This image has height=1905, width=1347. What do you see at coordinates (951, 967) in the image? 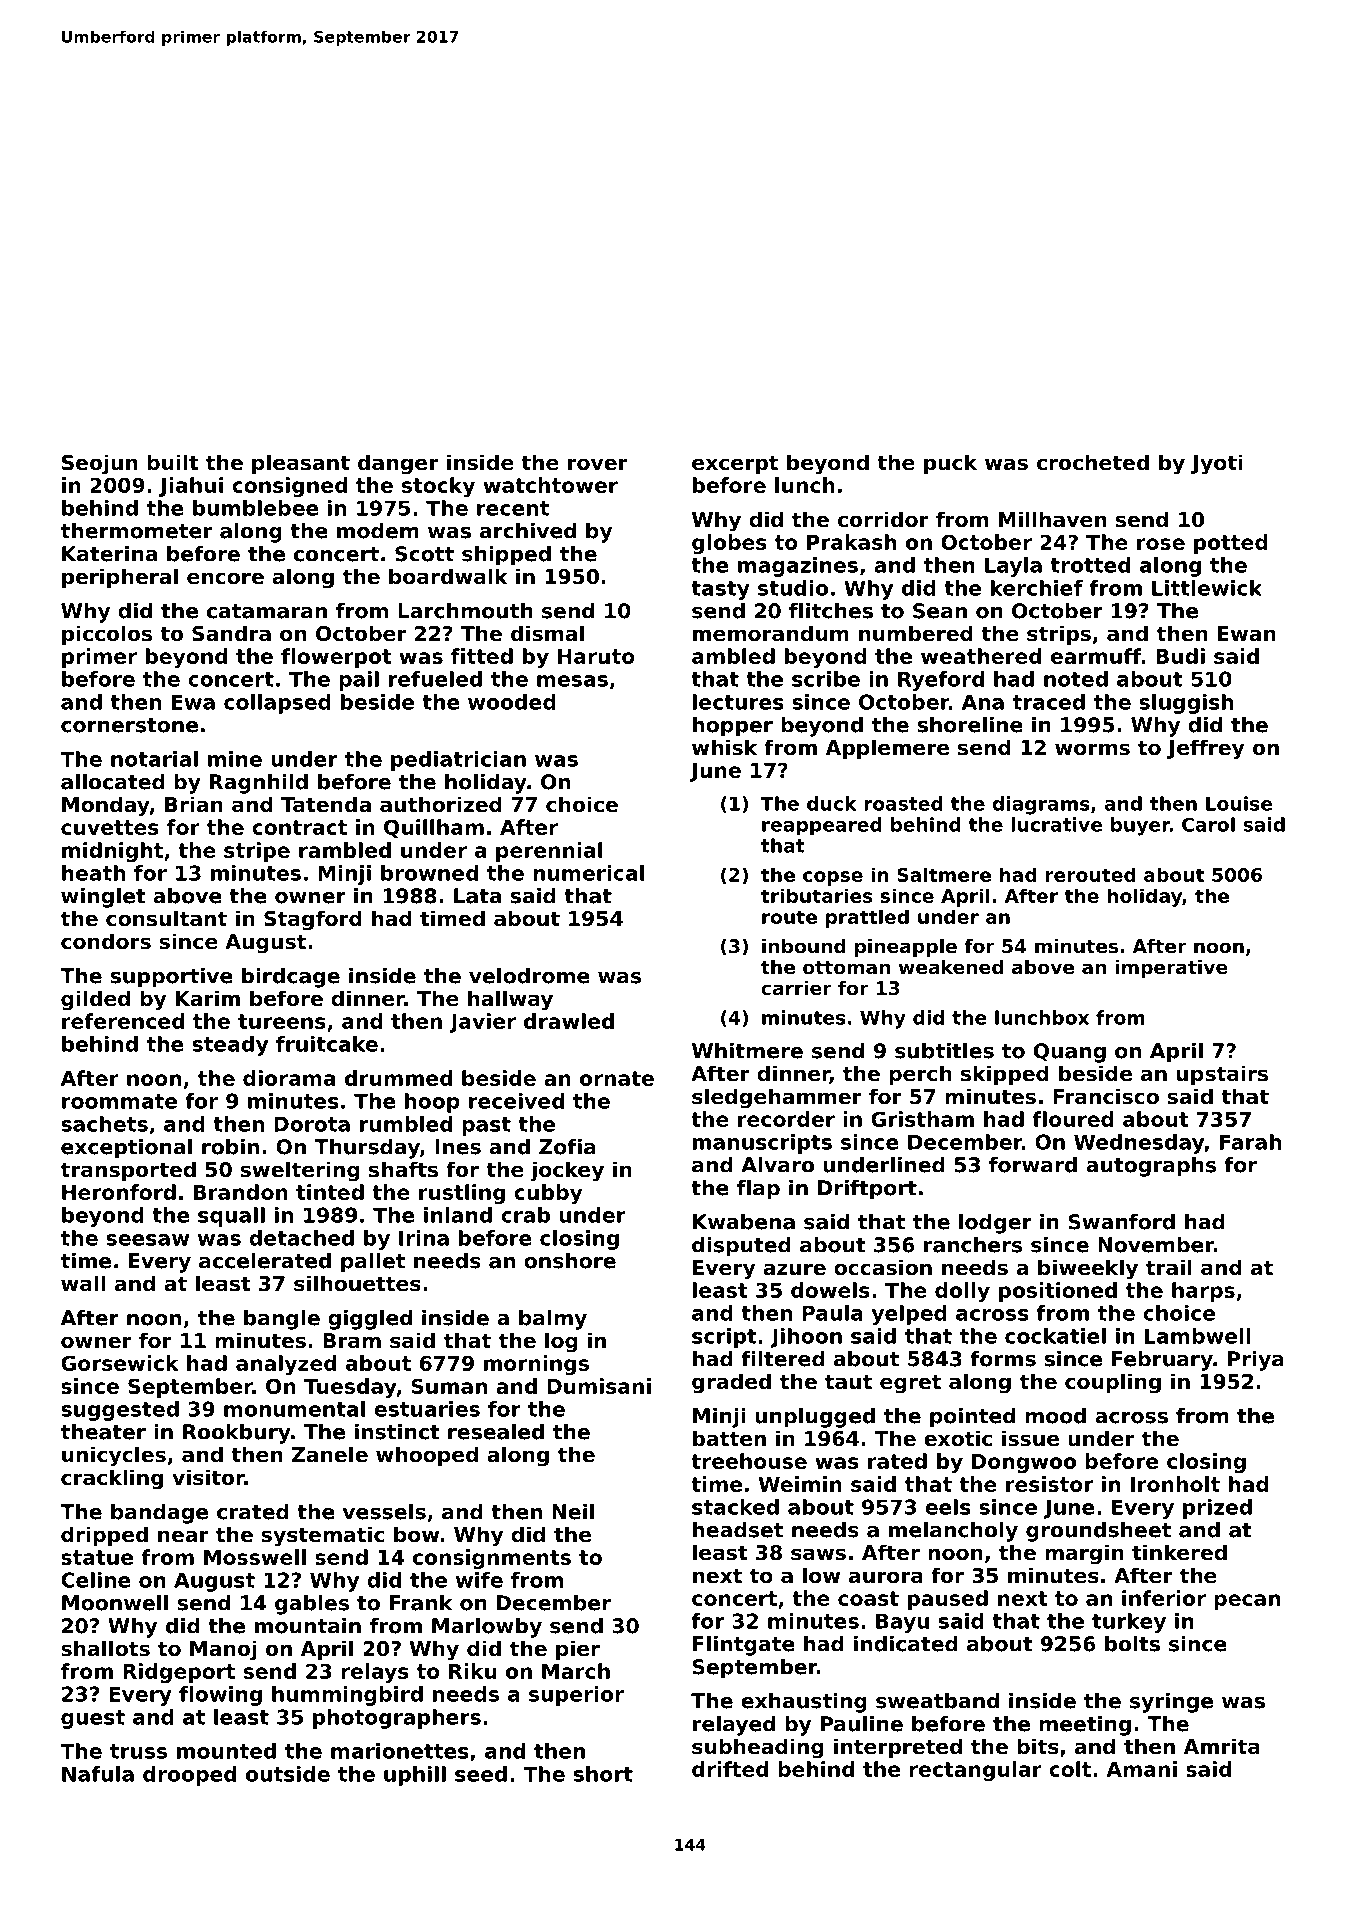
I see `weakened` at bounding box center [951, 967].
